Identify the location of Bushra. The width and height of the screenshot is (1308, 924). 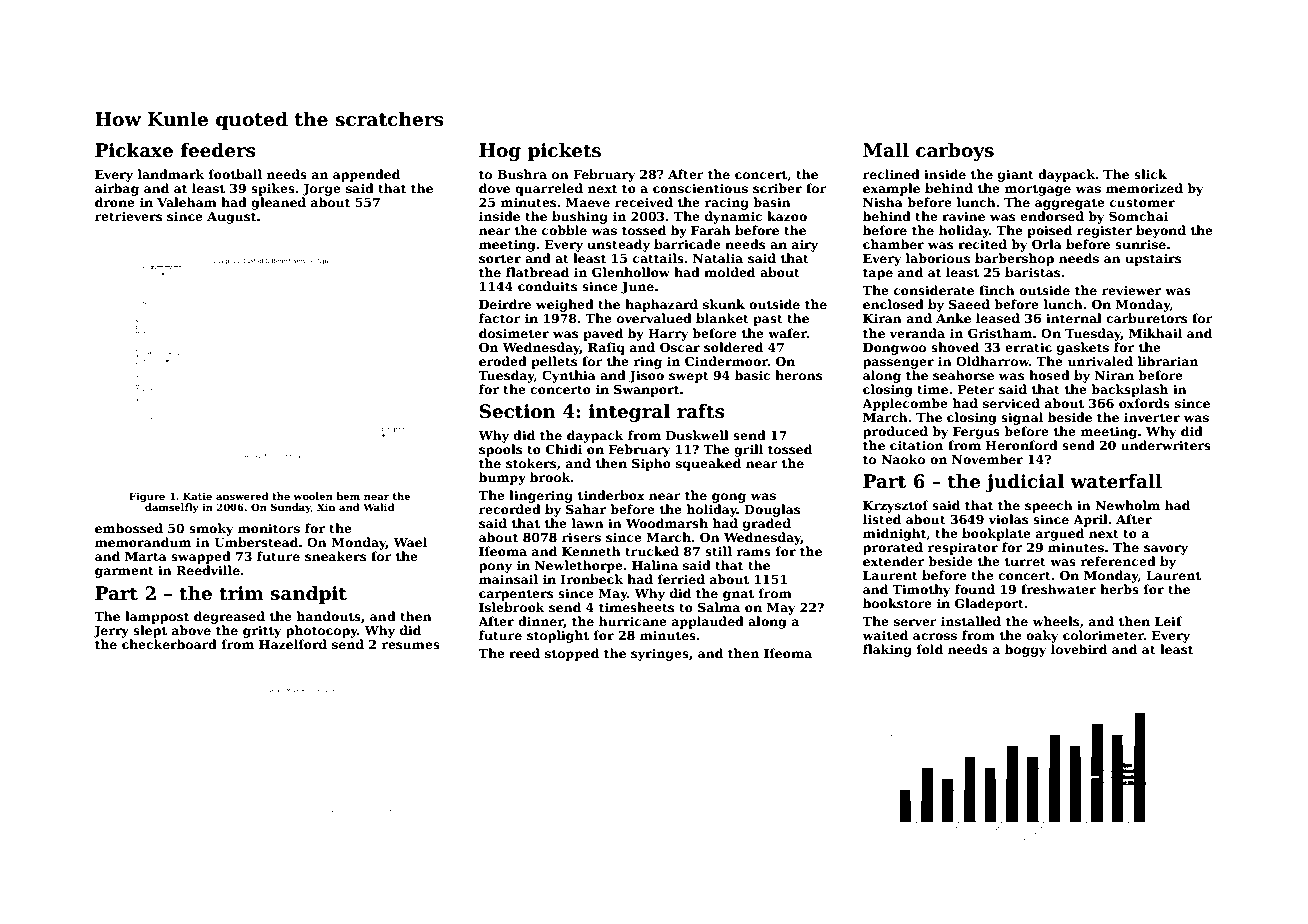
(522, 174).
